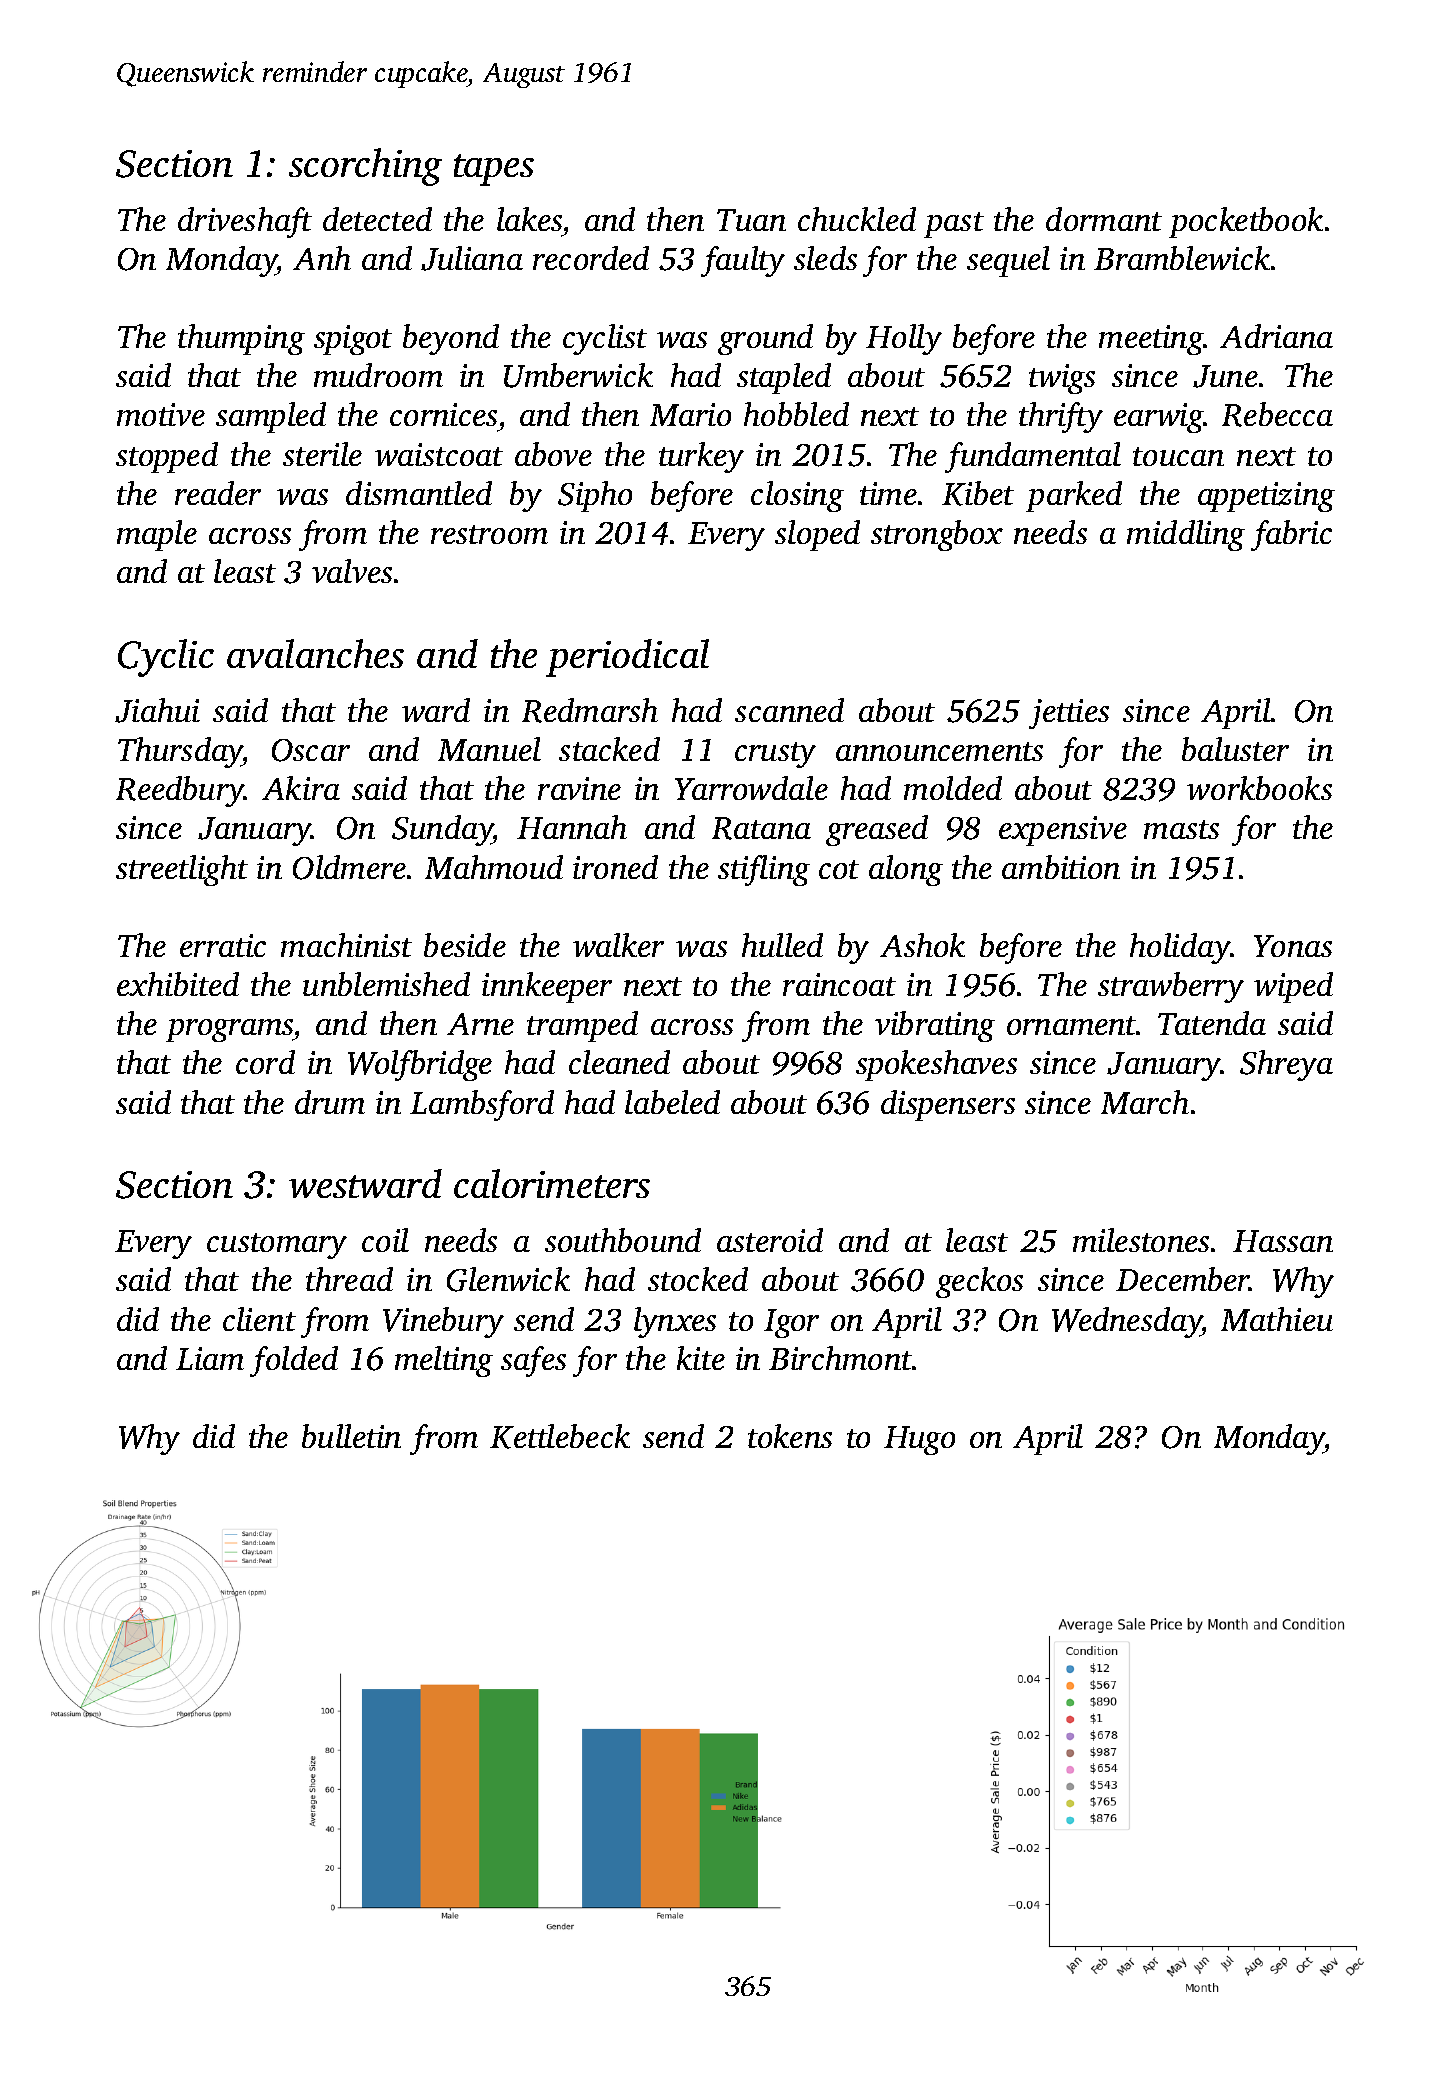  Describe the element at coordinates (790, 1436) in the screenshot. I see `tokens` at that location.
